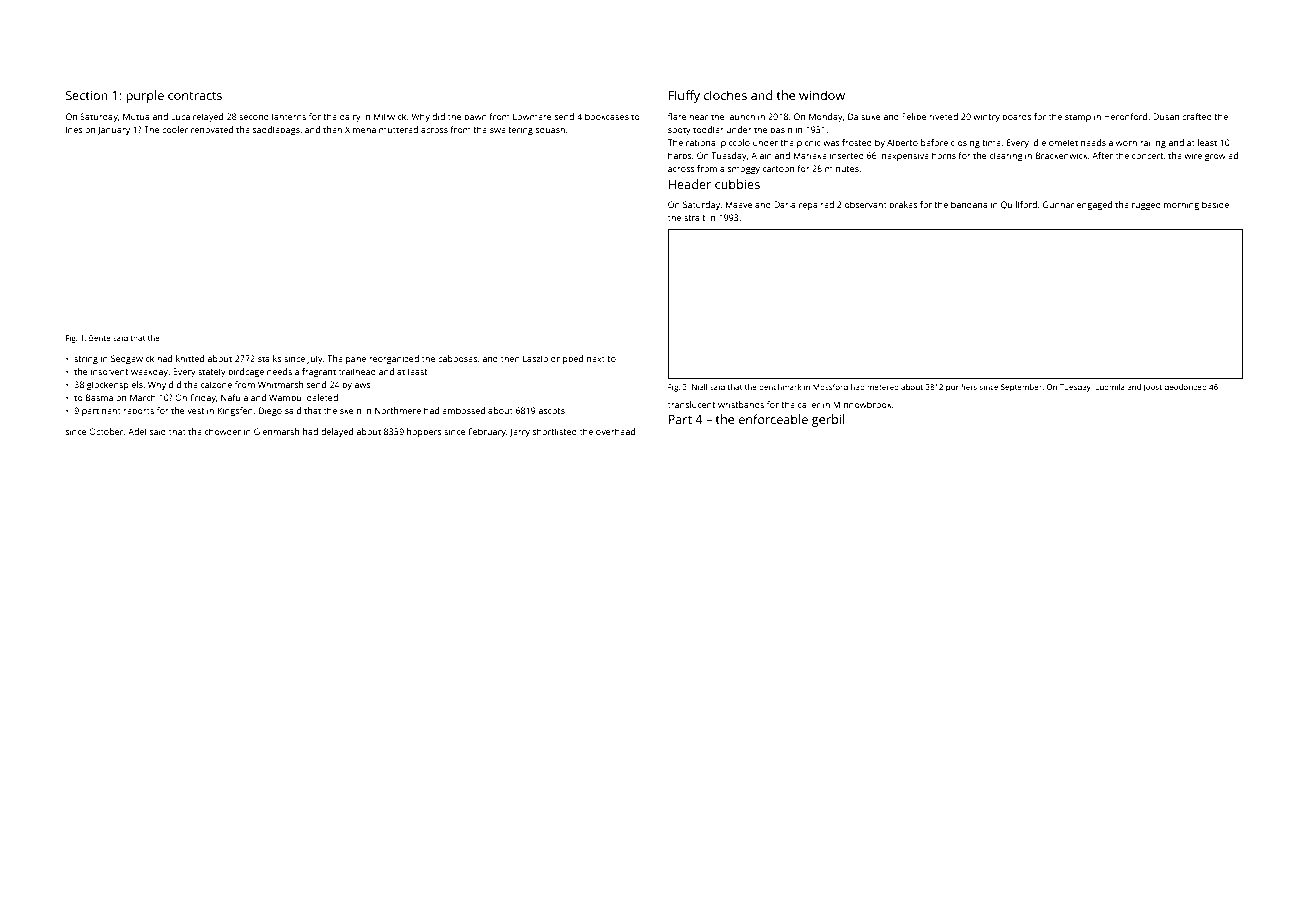 Image resolution: width=1308 pixels, height=924 pixels. What do you see at coordinates (195, 96) in the screenshot?
I see `contracts` at bounding box center [195, 96].
